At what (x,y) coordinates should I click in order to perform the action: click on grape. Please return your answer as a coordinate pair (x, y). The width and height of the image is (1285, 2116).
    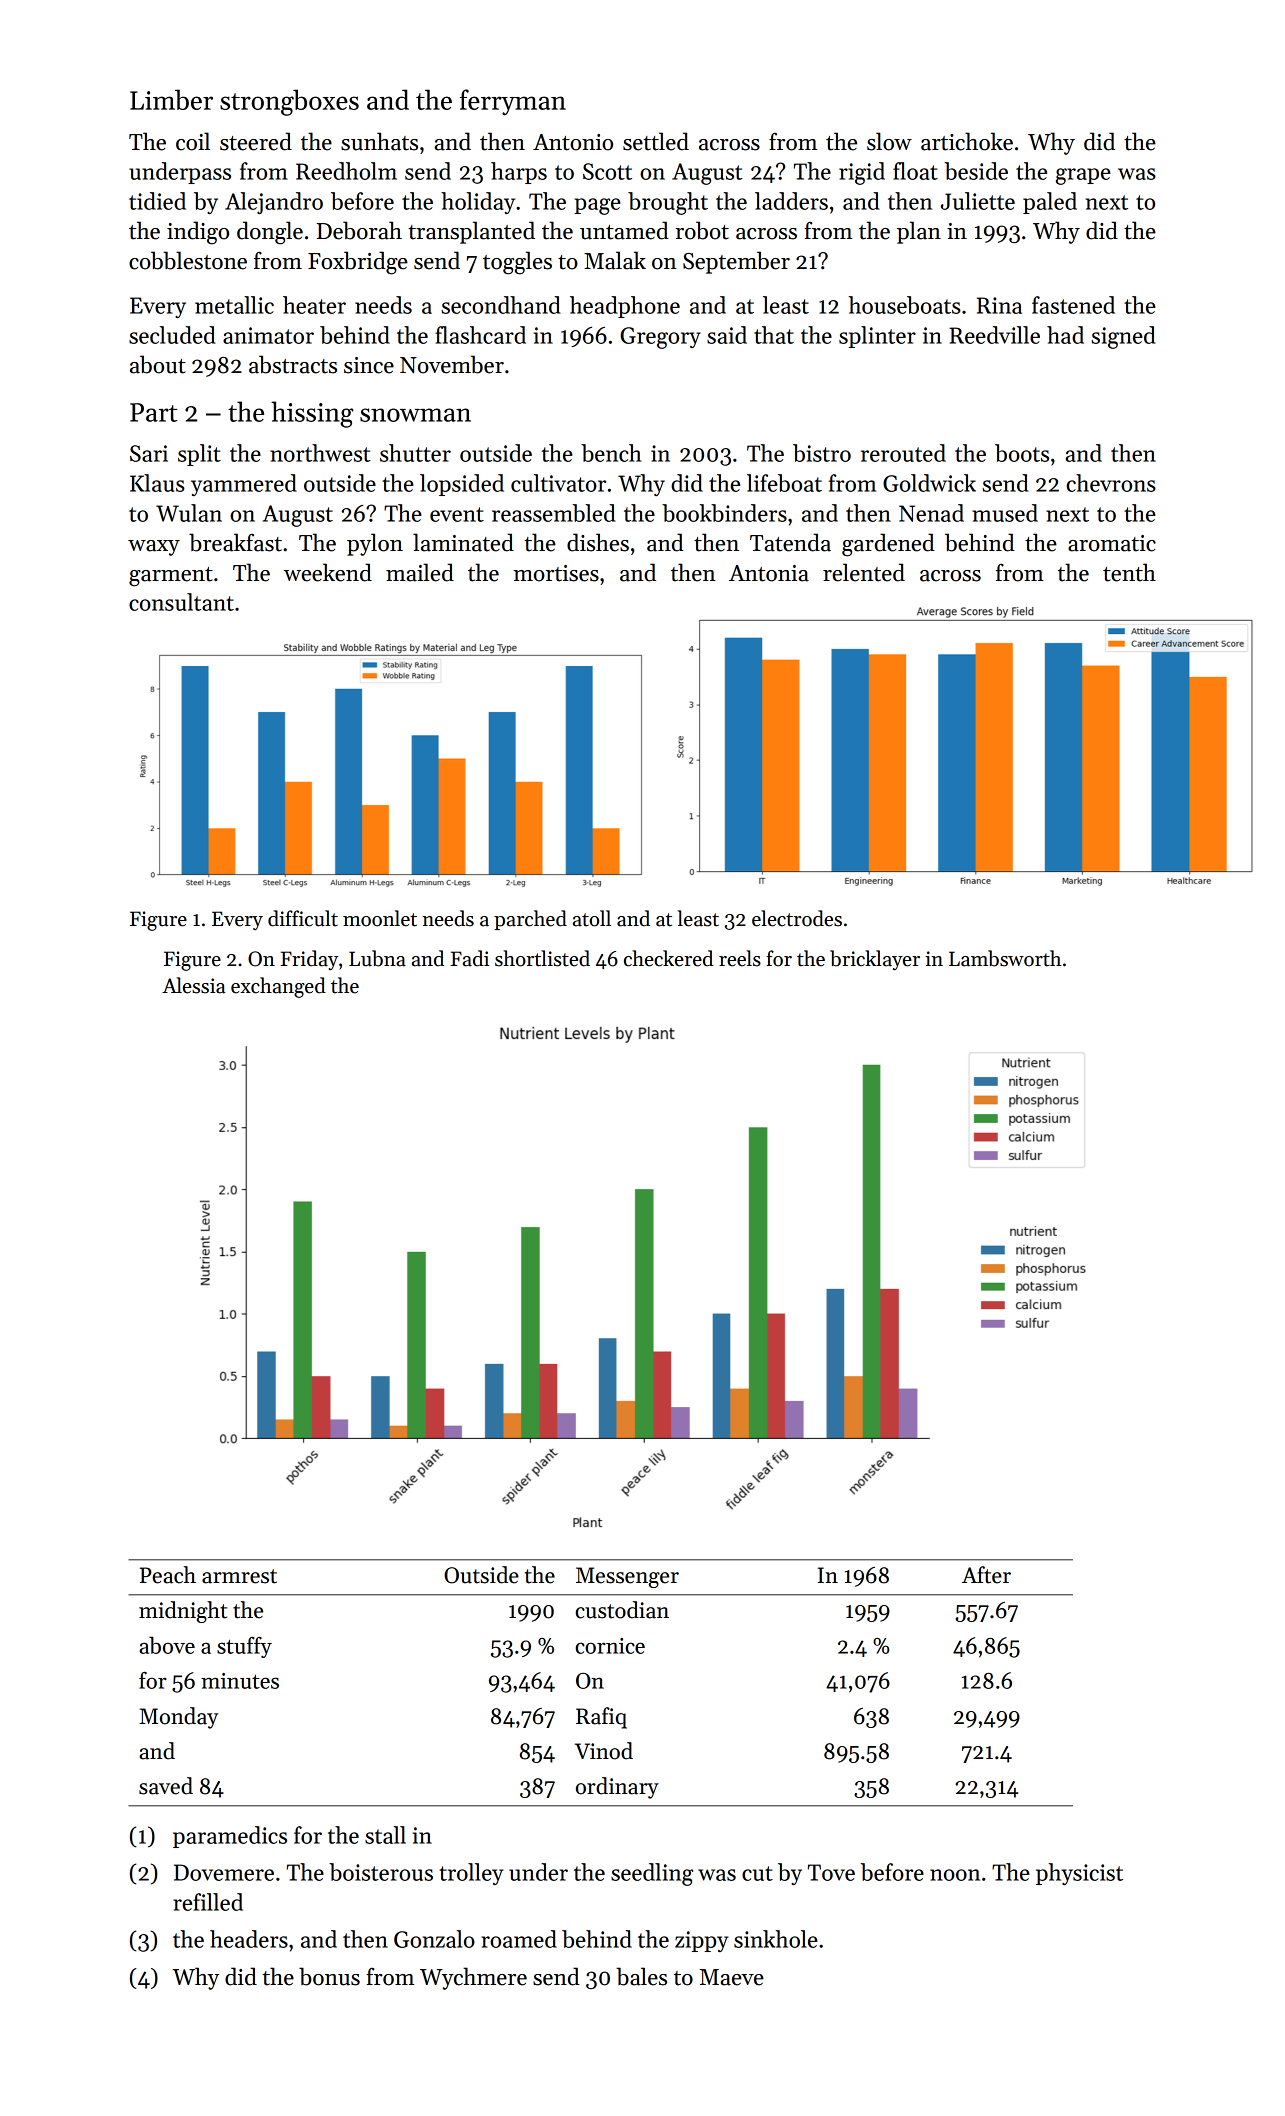
    Looking at the image, I should click on (1083, 176).
